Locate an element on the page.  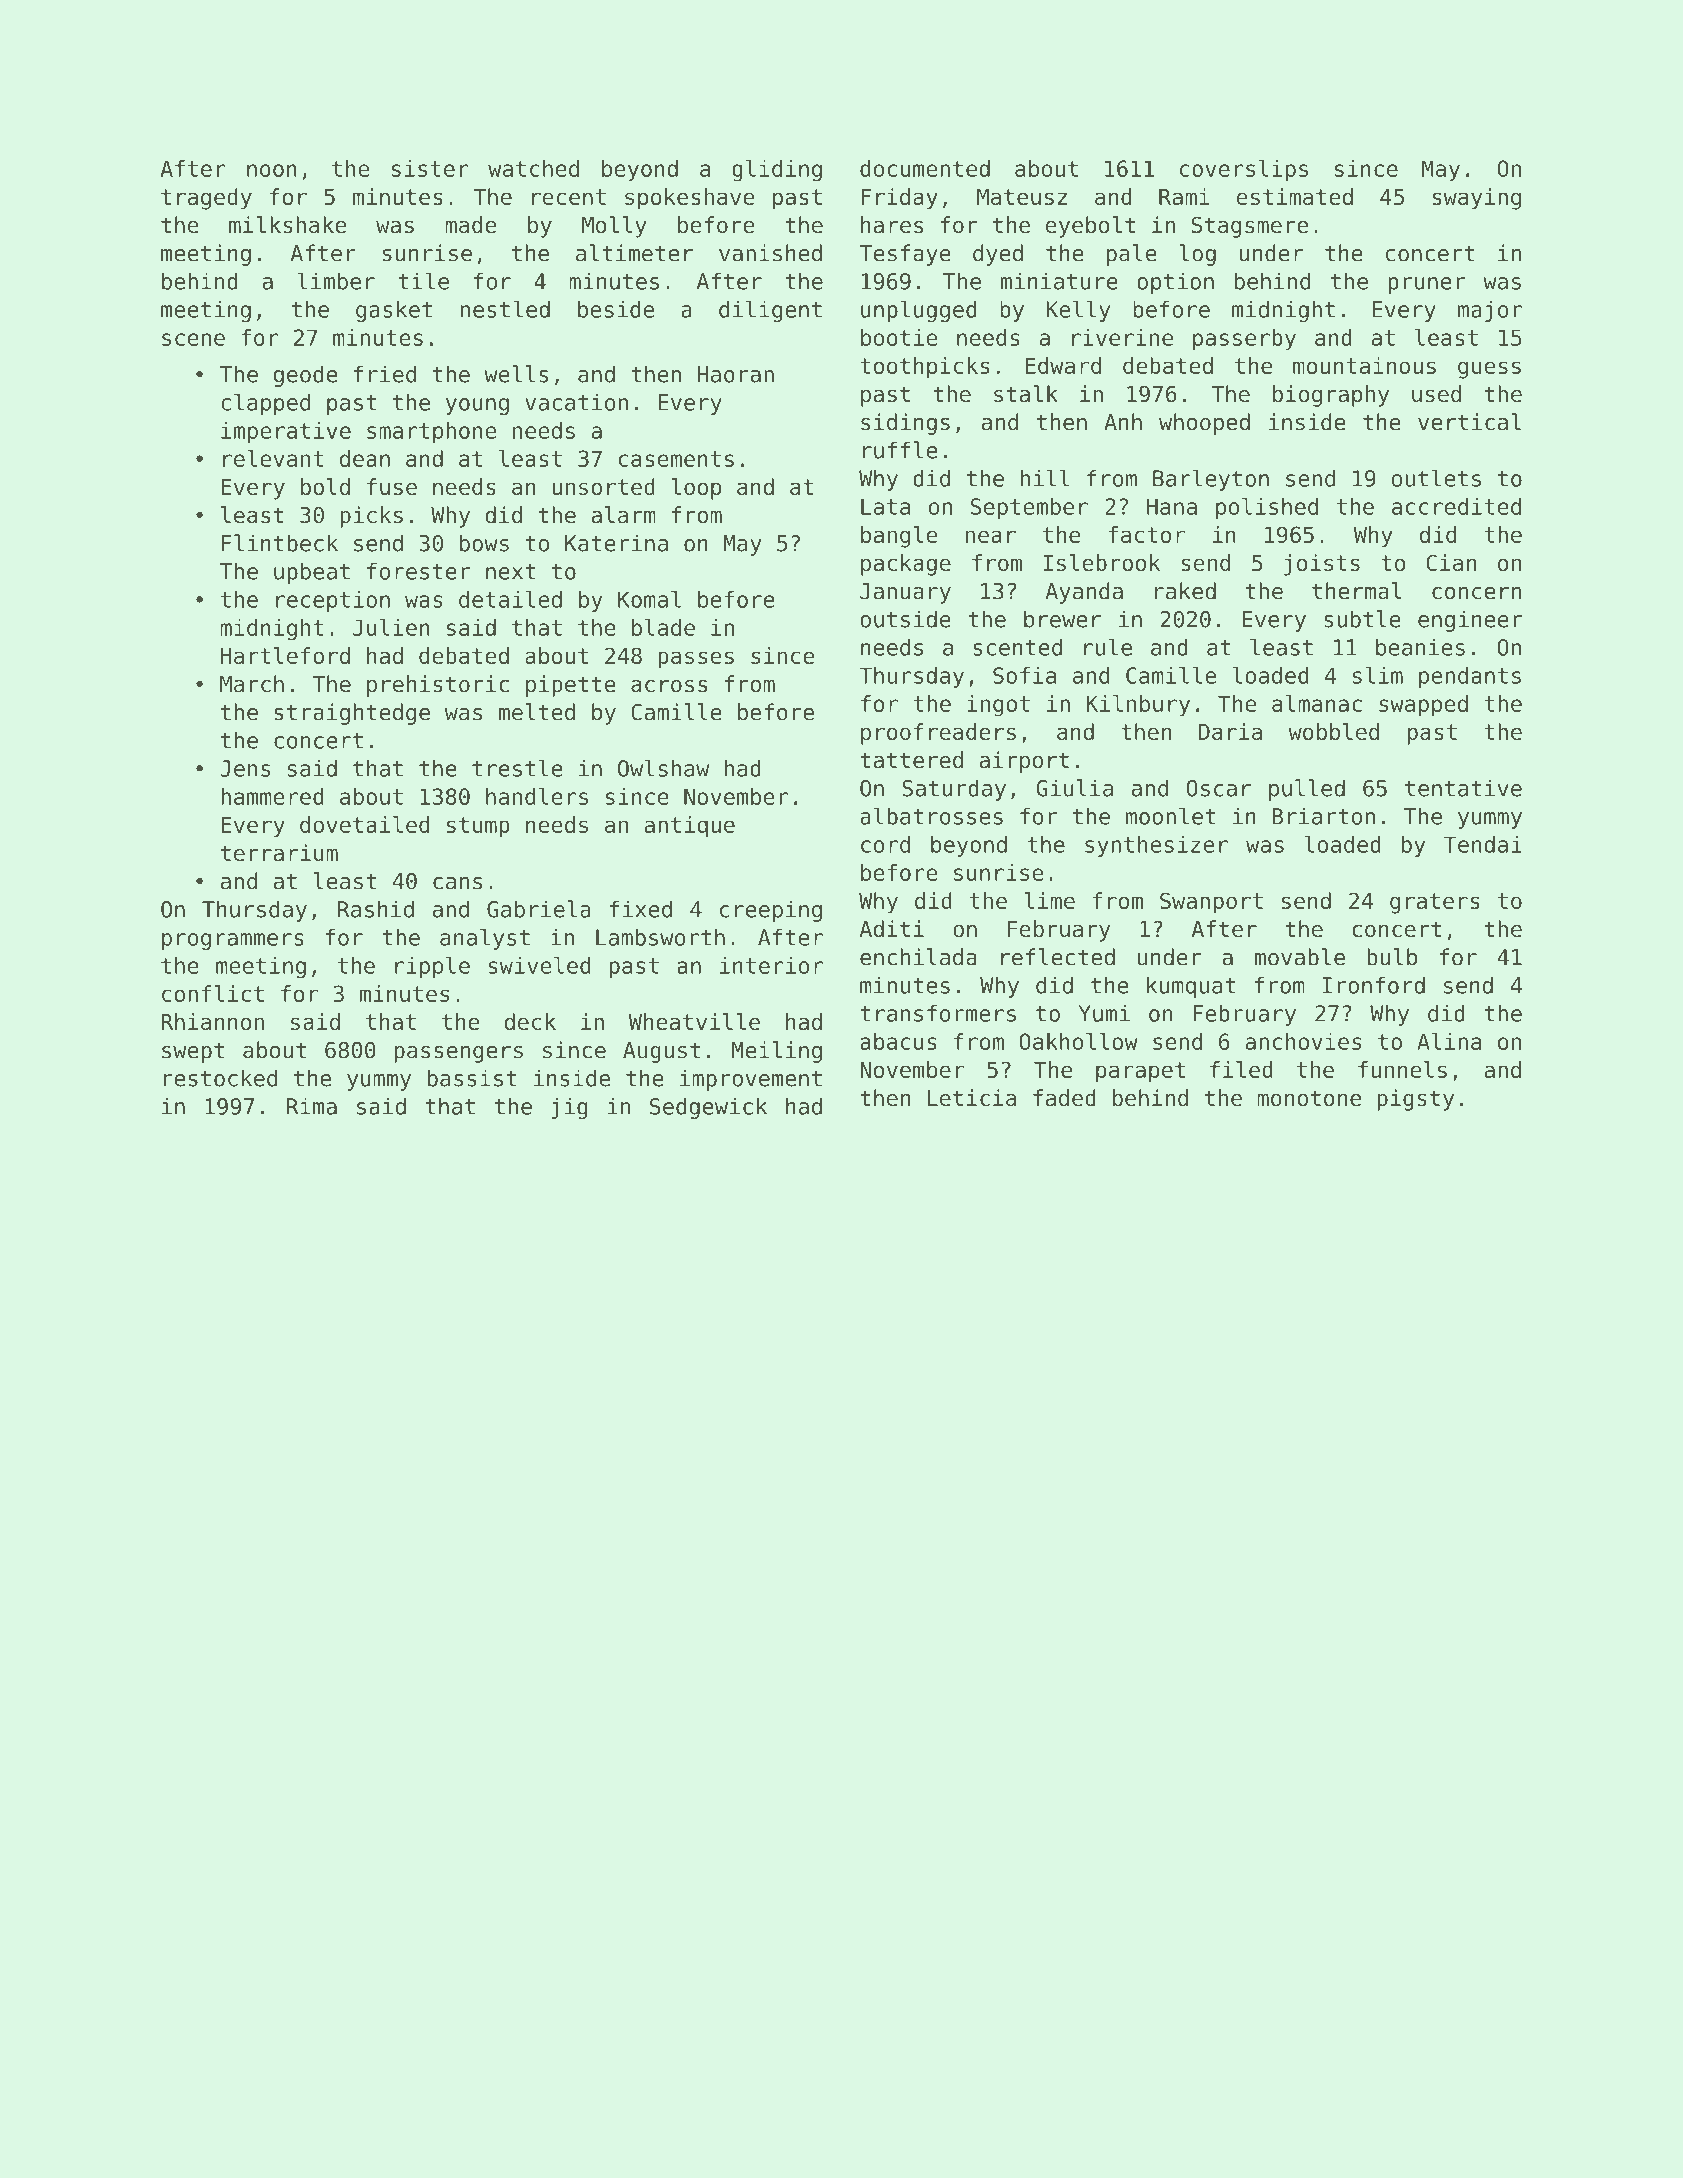
sister is located at coordinates (430, 168).
